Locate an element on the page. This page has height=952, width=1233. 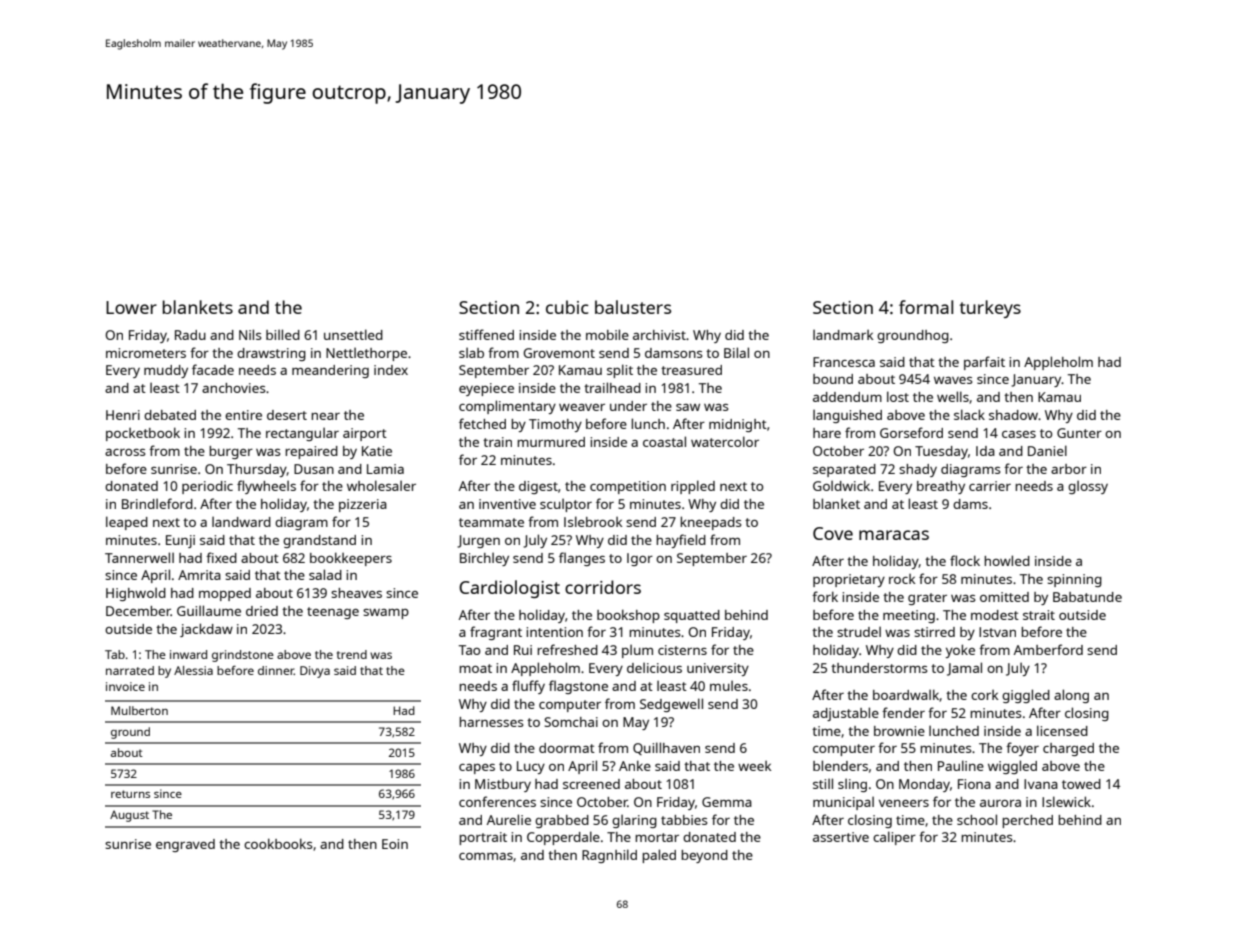
intention is located at coordinates (554, 632).
